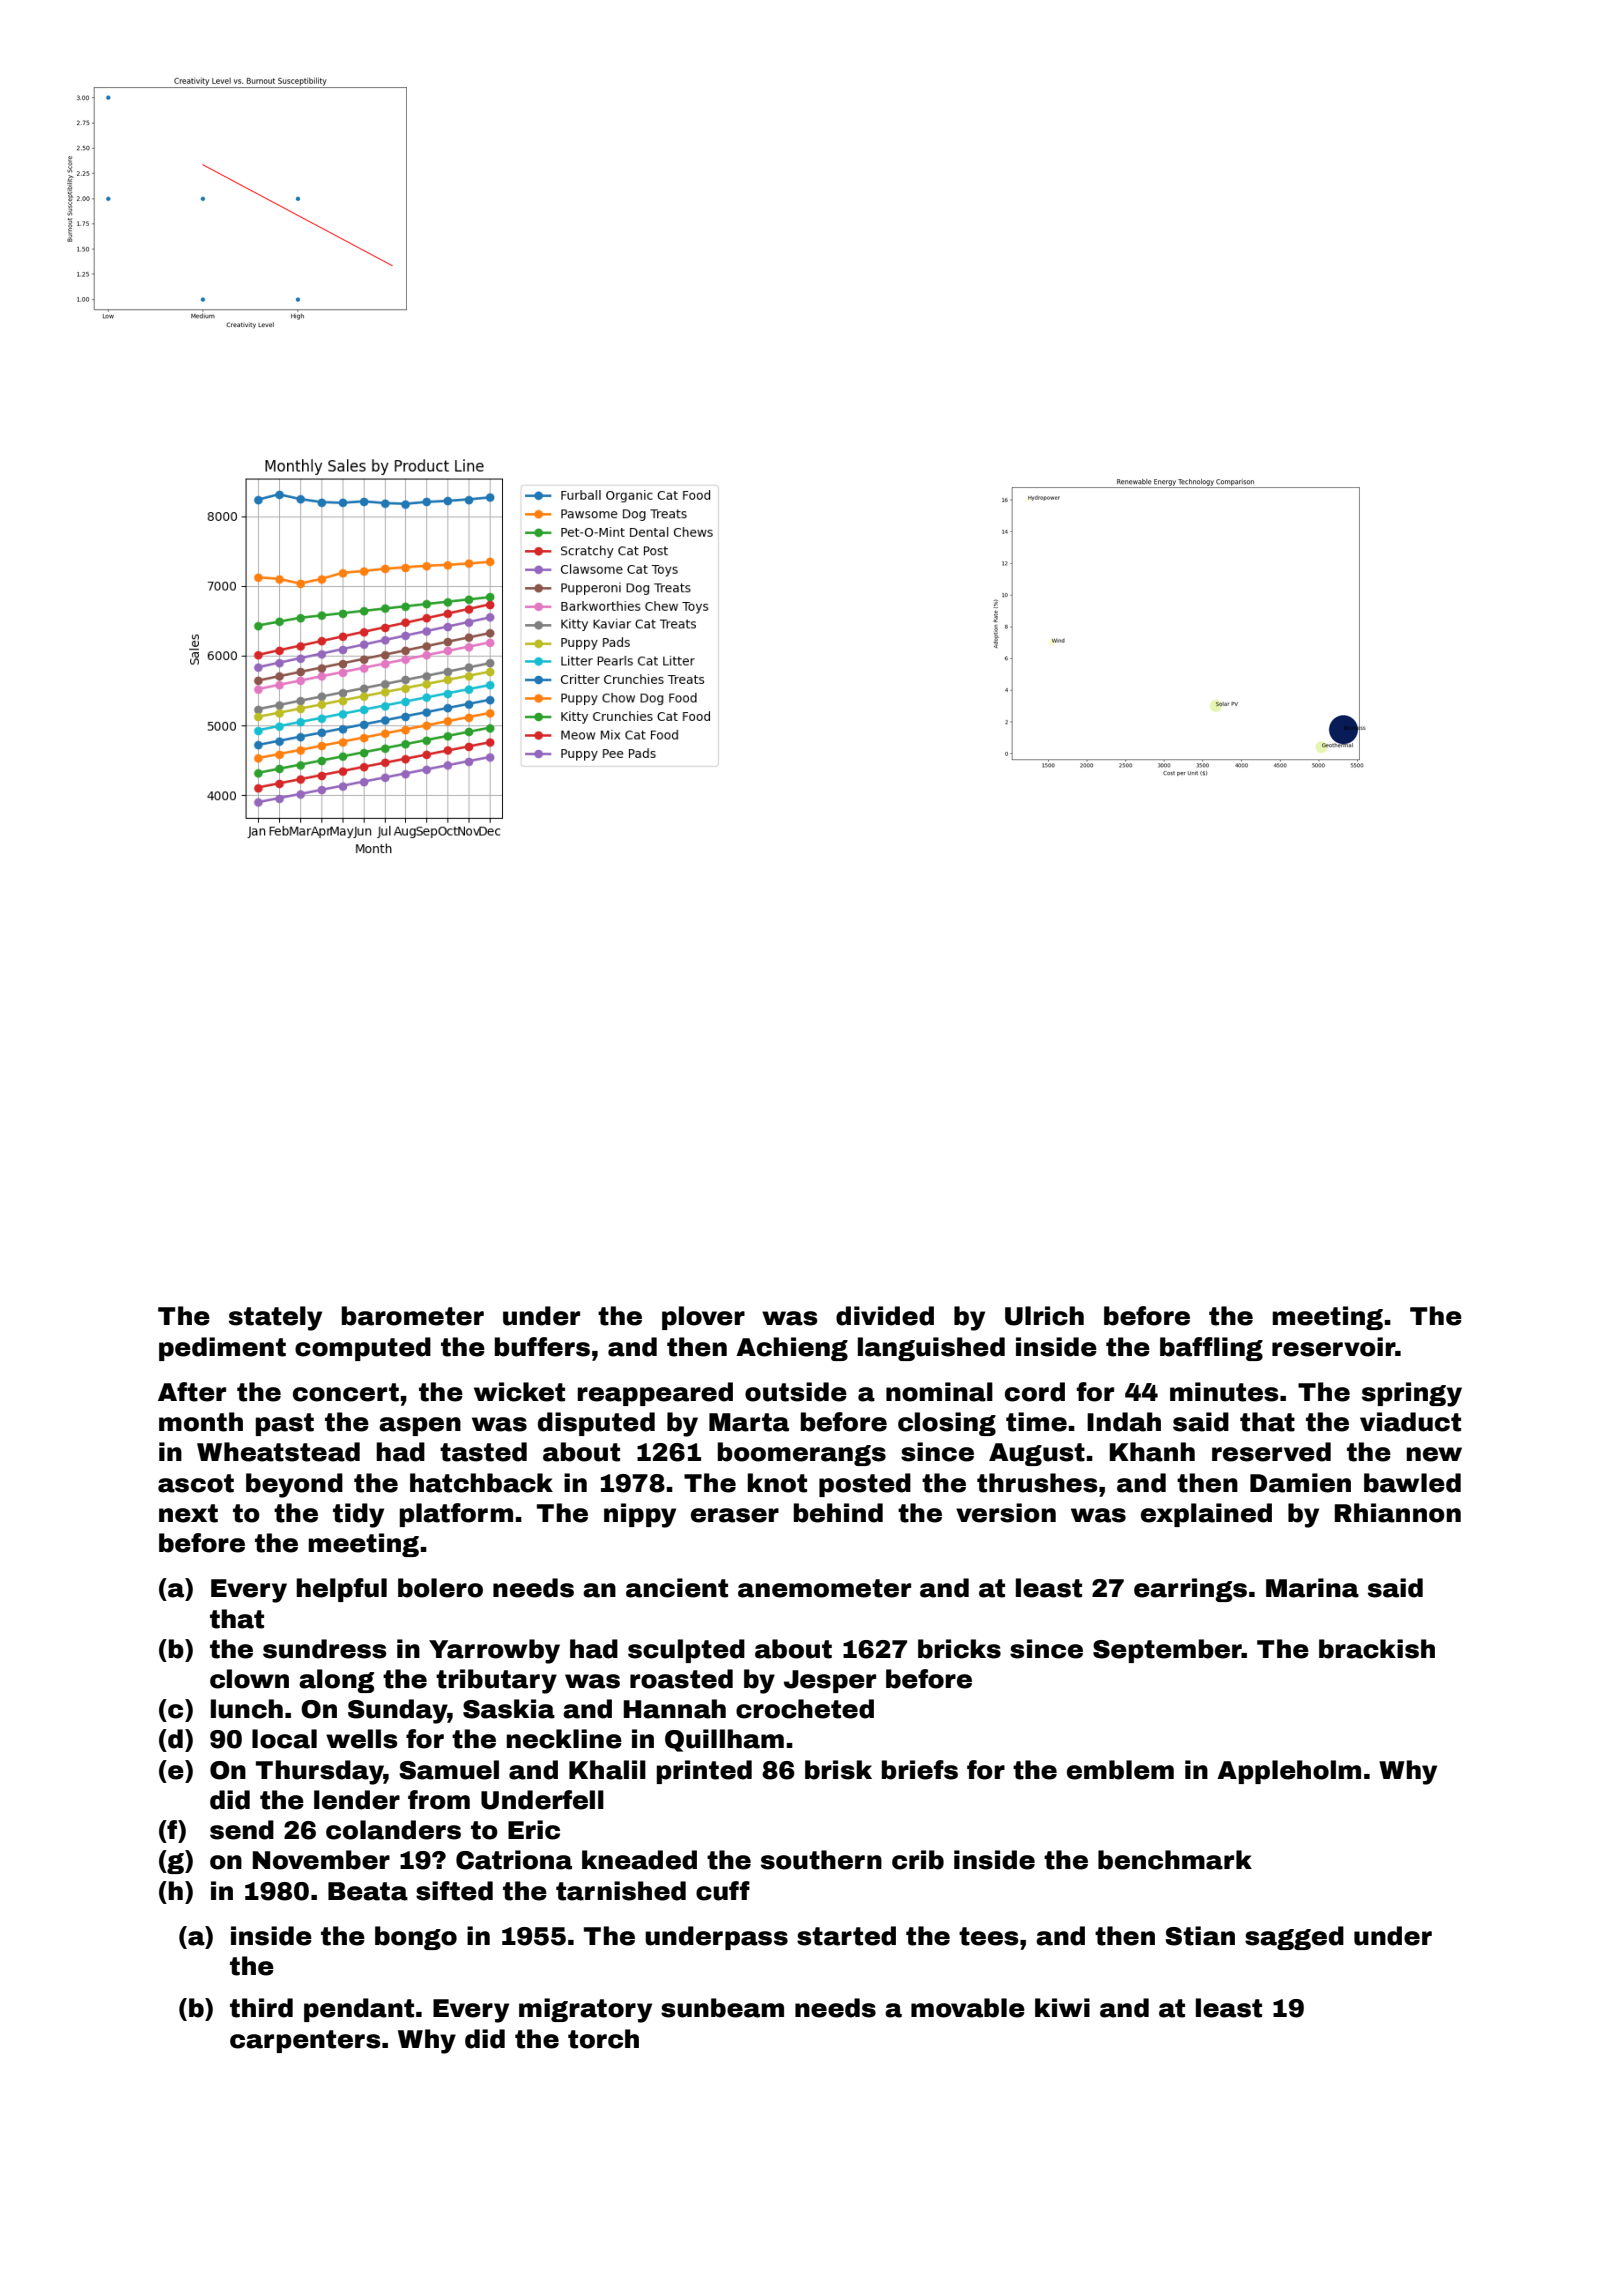 This page has height=2292, width=1620. Describe the element at coordinates (920, 1770) in the page. I see `briefs` at that location.
